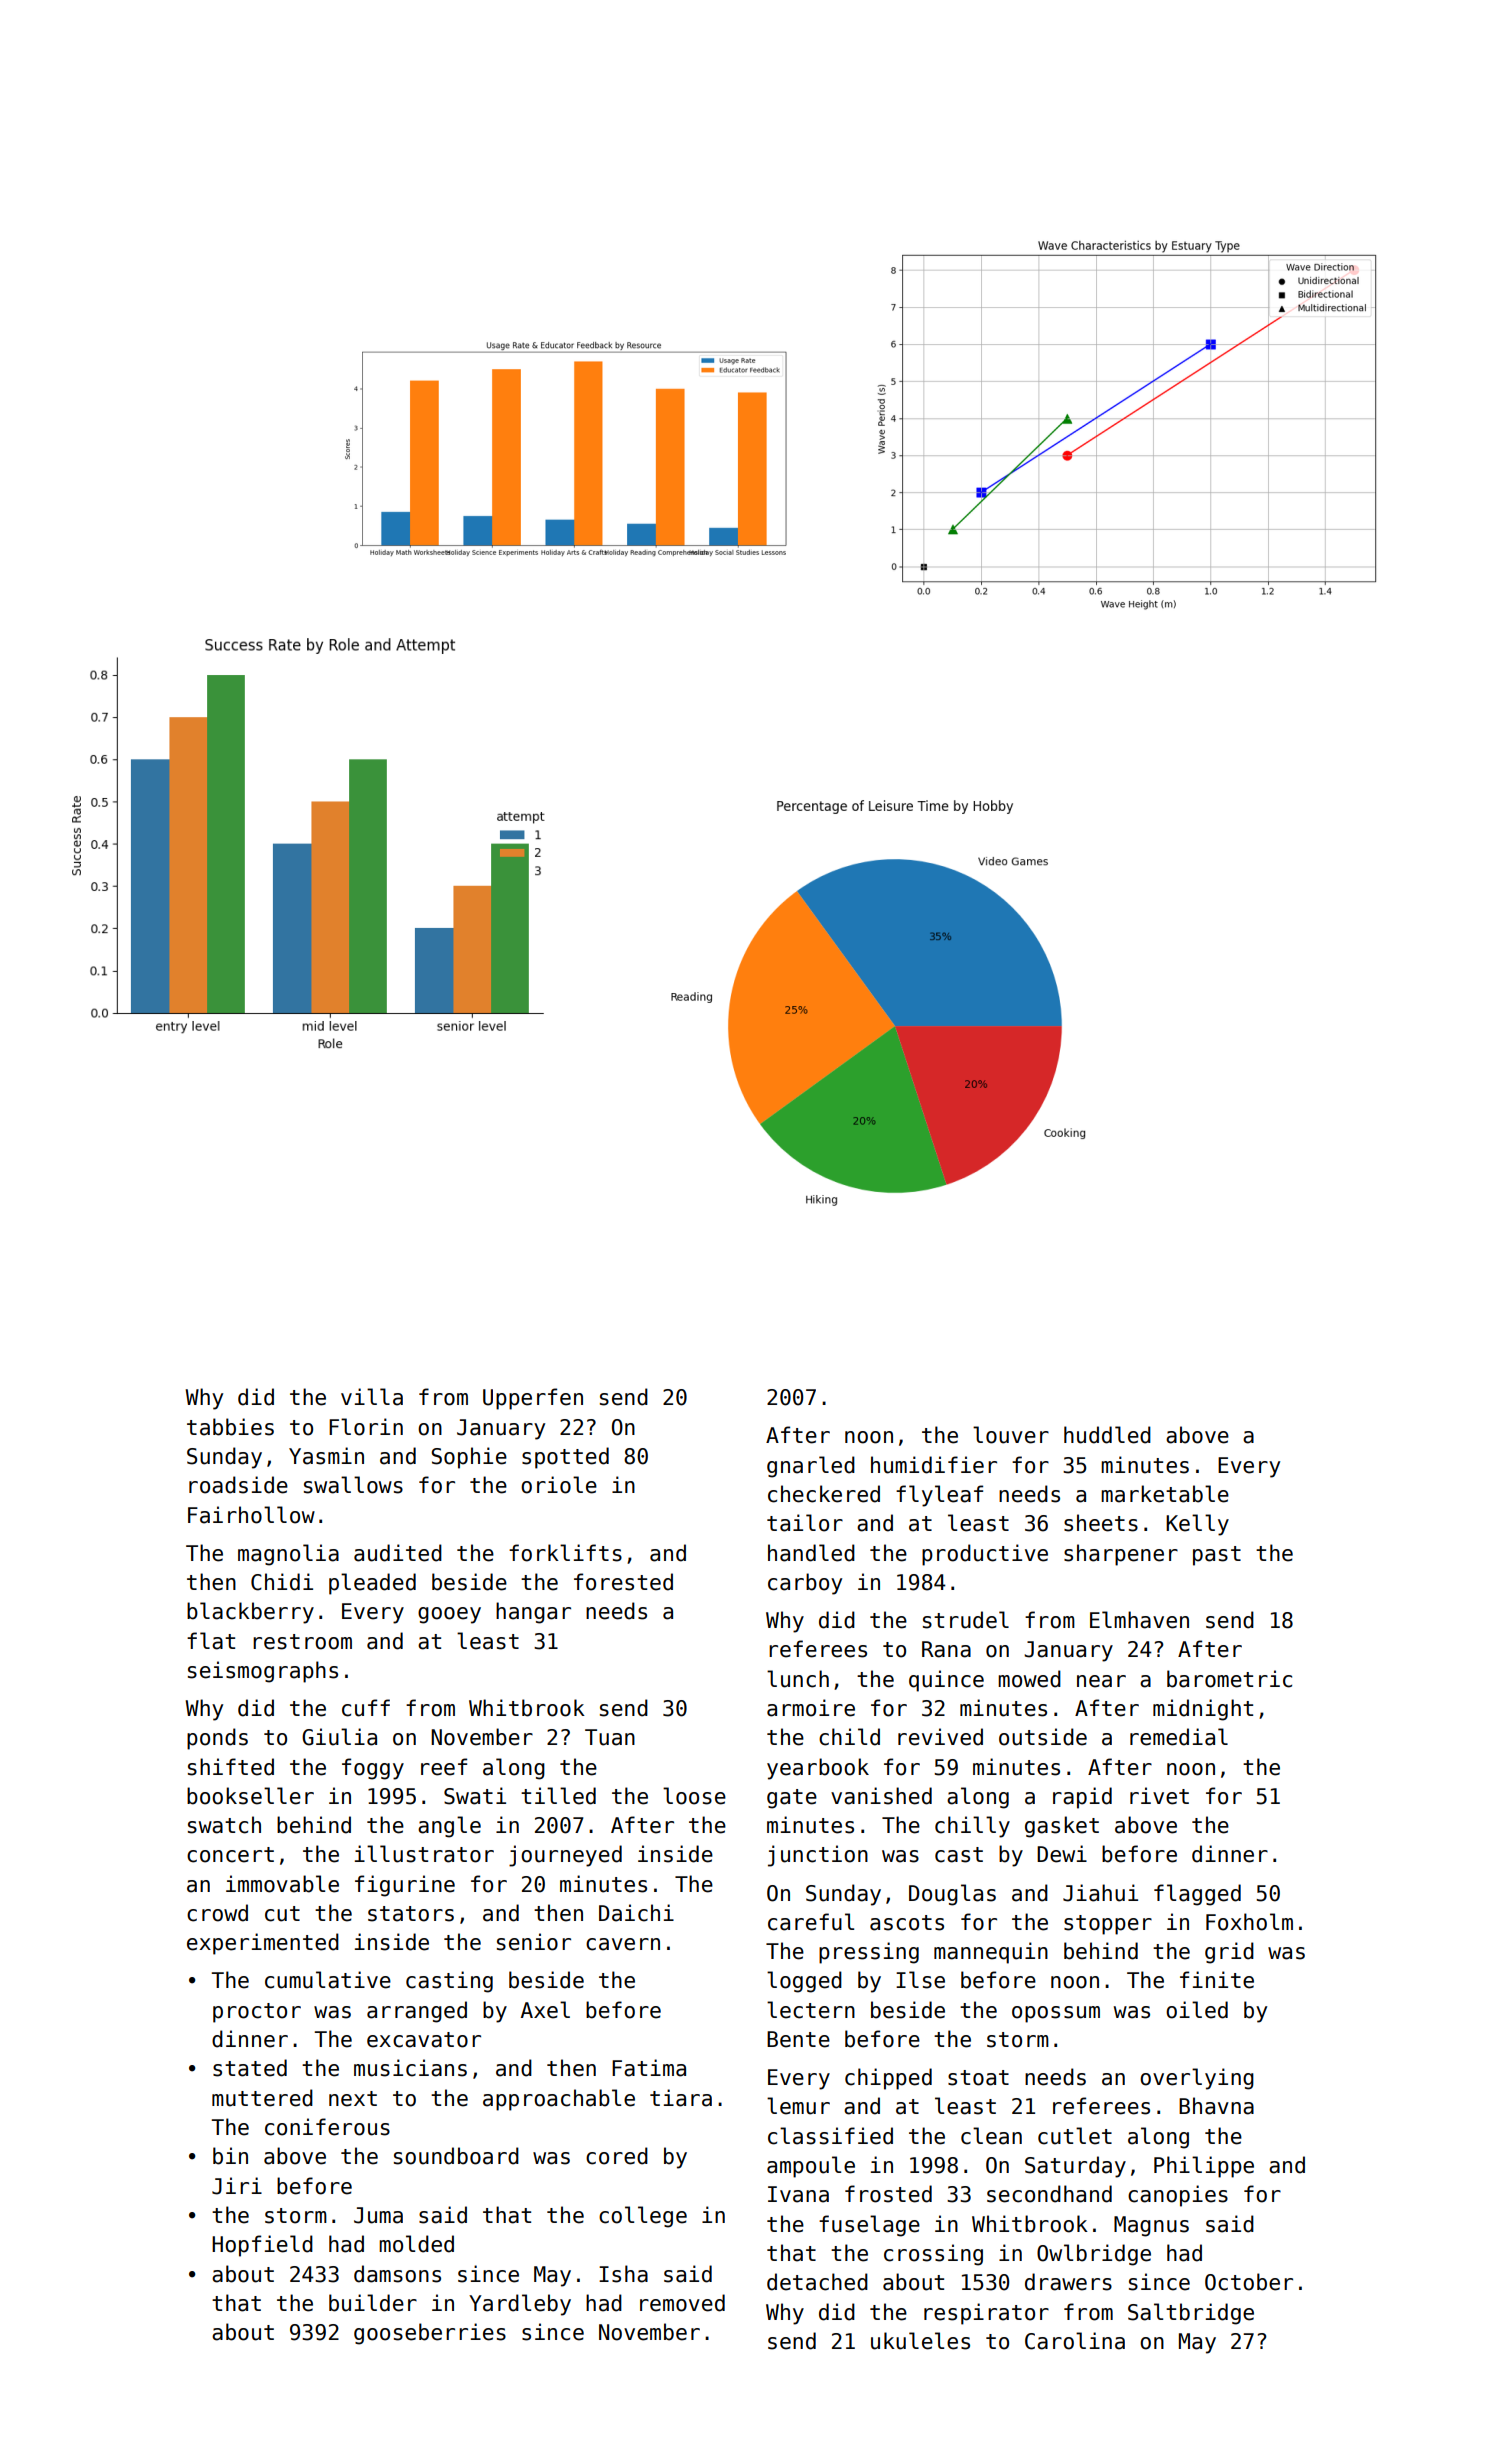 The height and width of the page is (2464, 1496). I want to click on crowd, so click(217, 1913).
